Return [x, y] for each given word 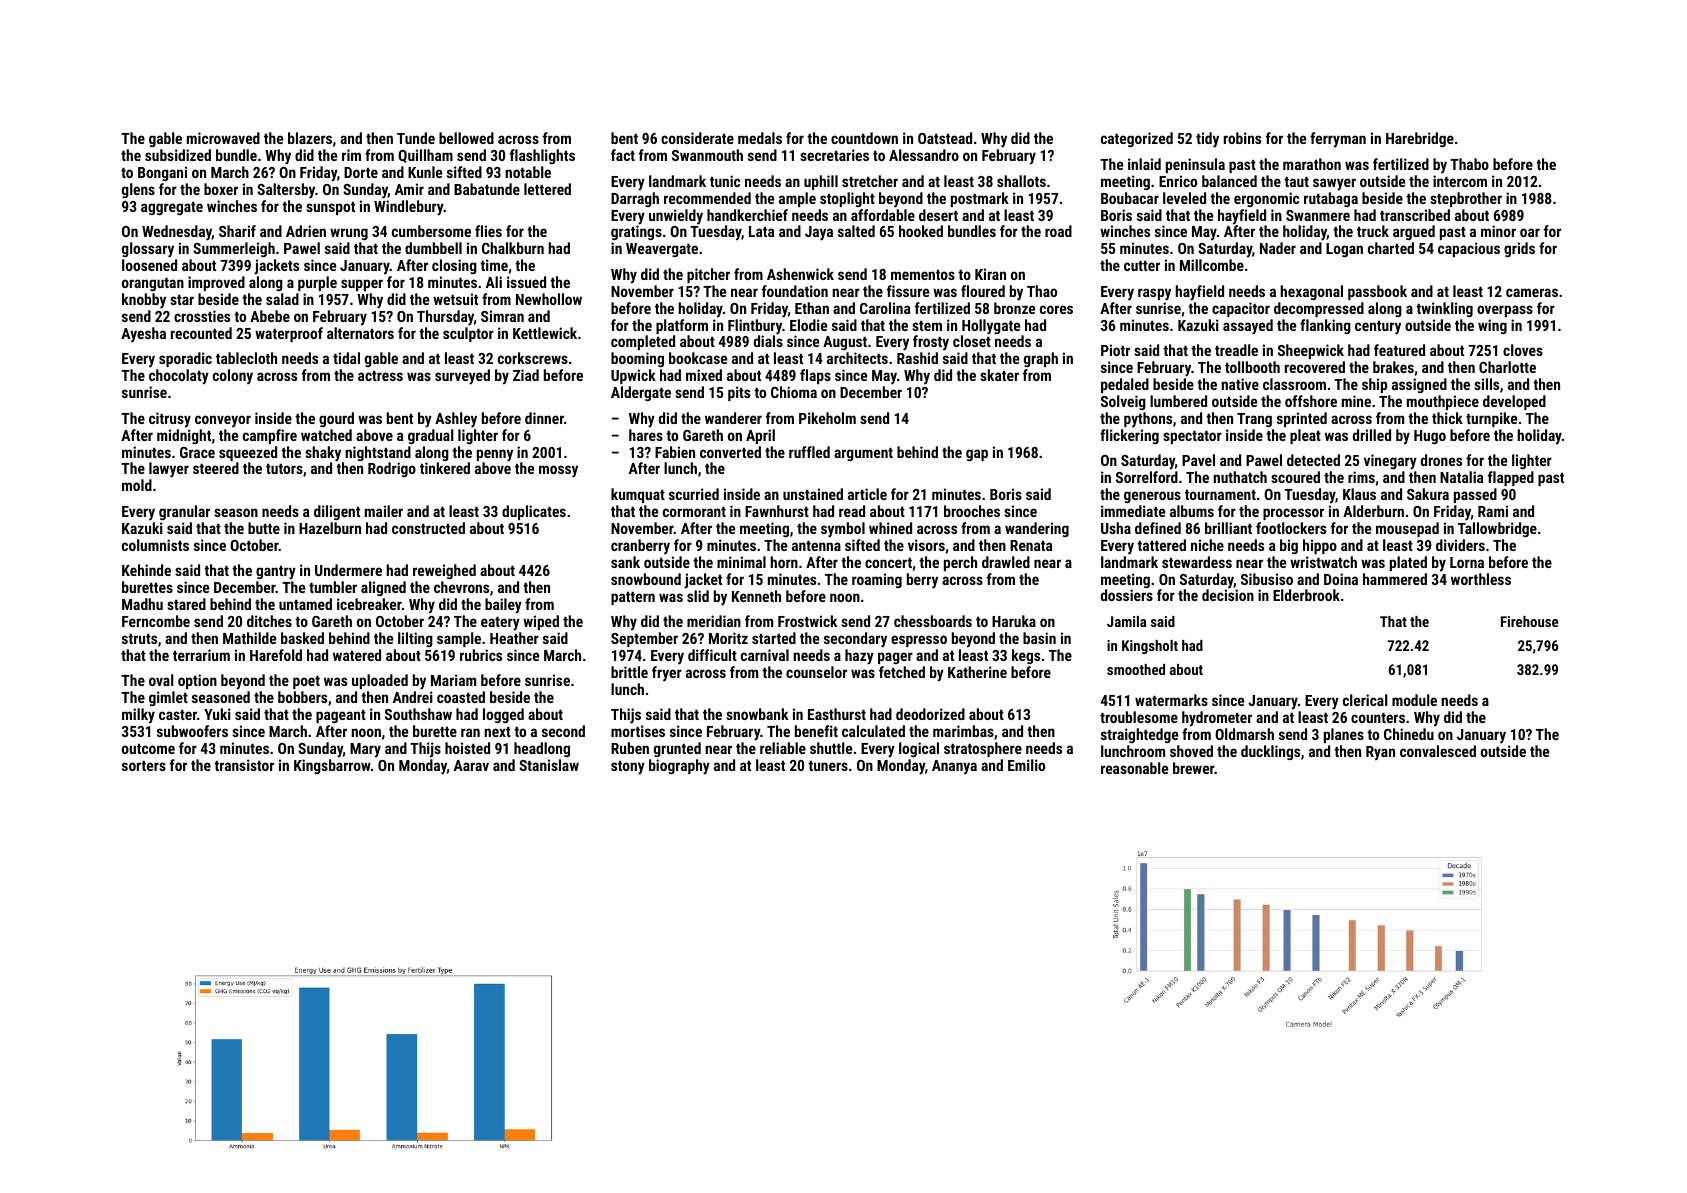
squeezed [248, 453]
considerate [697, 138]
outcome [148, 749]
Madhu [142, 604]
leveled [1184, 198]
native [1240, 384]
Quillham [425, 156]
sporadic [185, 359]
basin [1039, 638]
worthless [1481, 579]
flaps [815, 376]
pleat [1305, 436]
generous [1152, 497]
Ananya [954, 767]
